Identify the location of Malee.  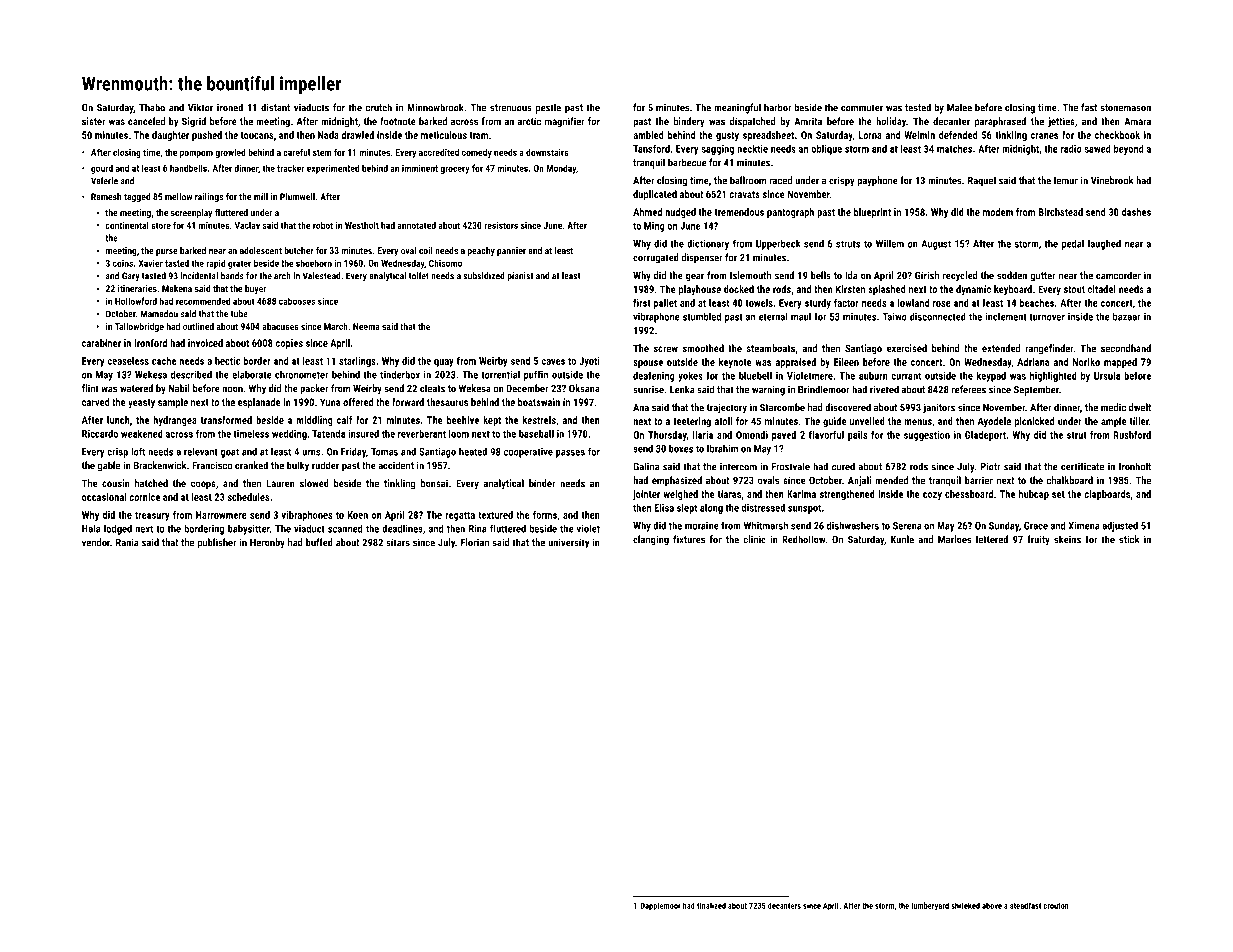
(959, 107).
